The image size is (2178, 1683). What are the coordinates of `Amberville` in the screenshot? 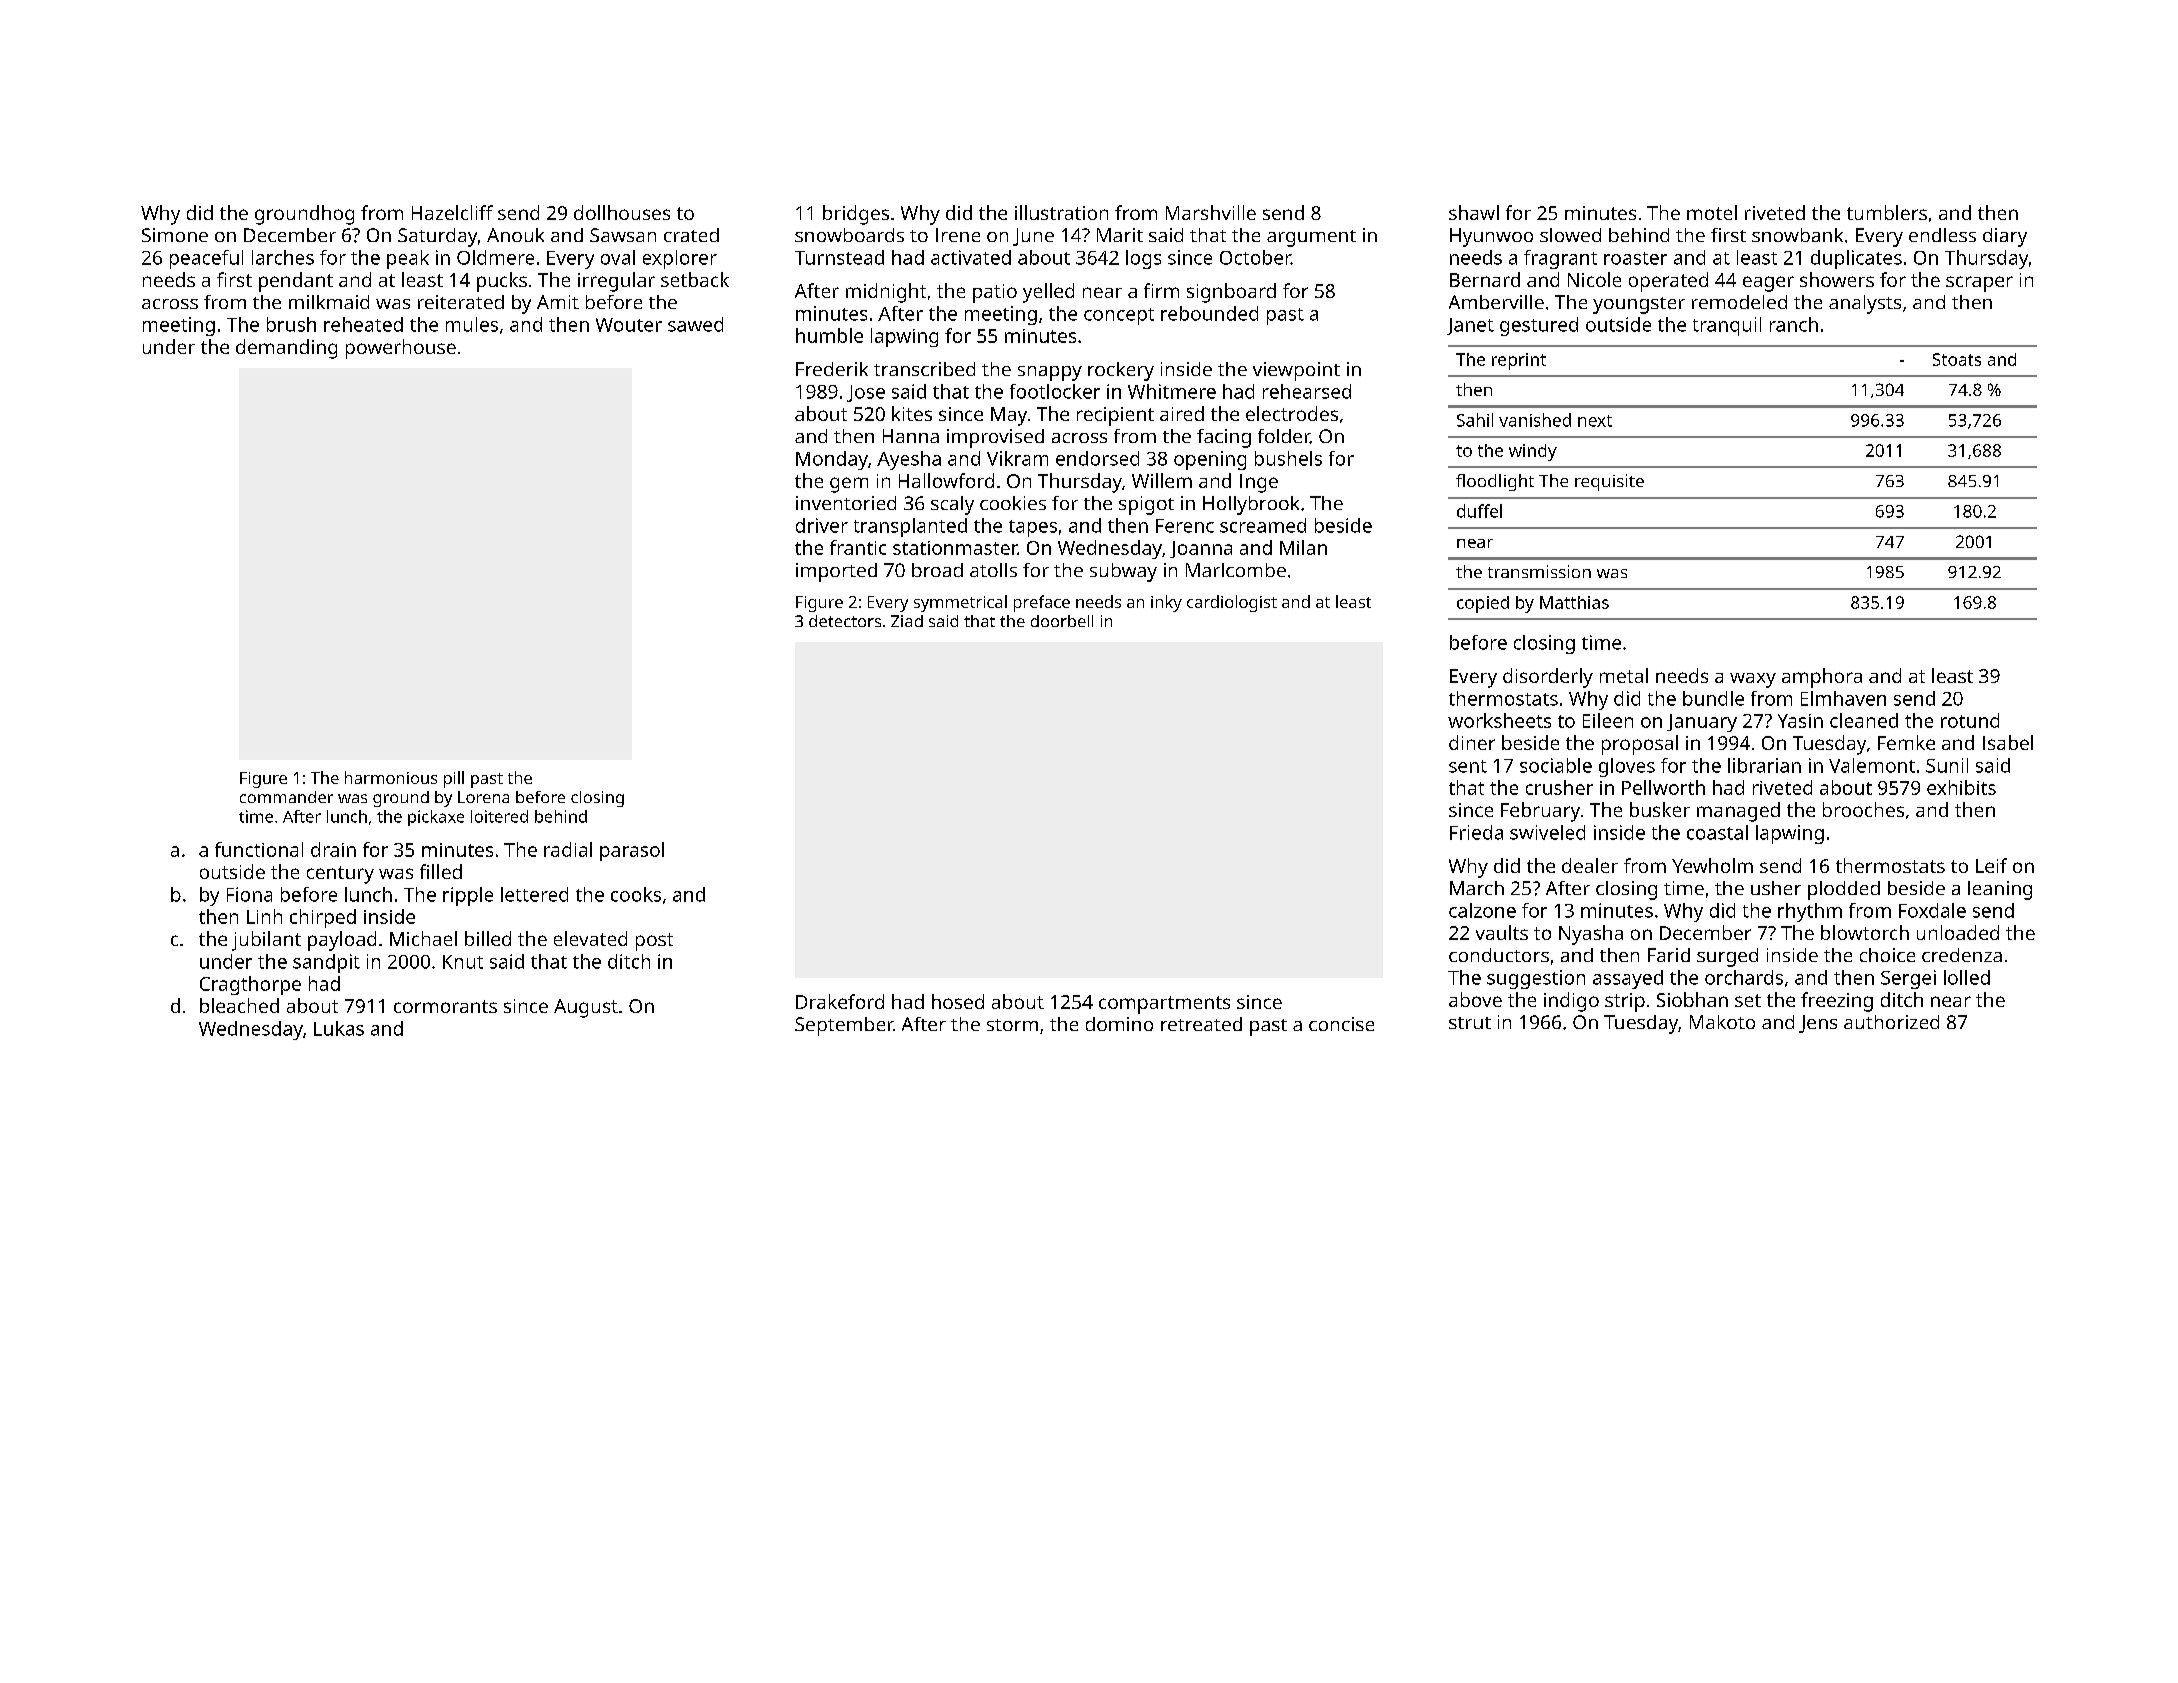 It's located at (1496, 302).
